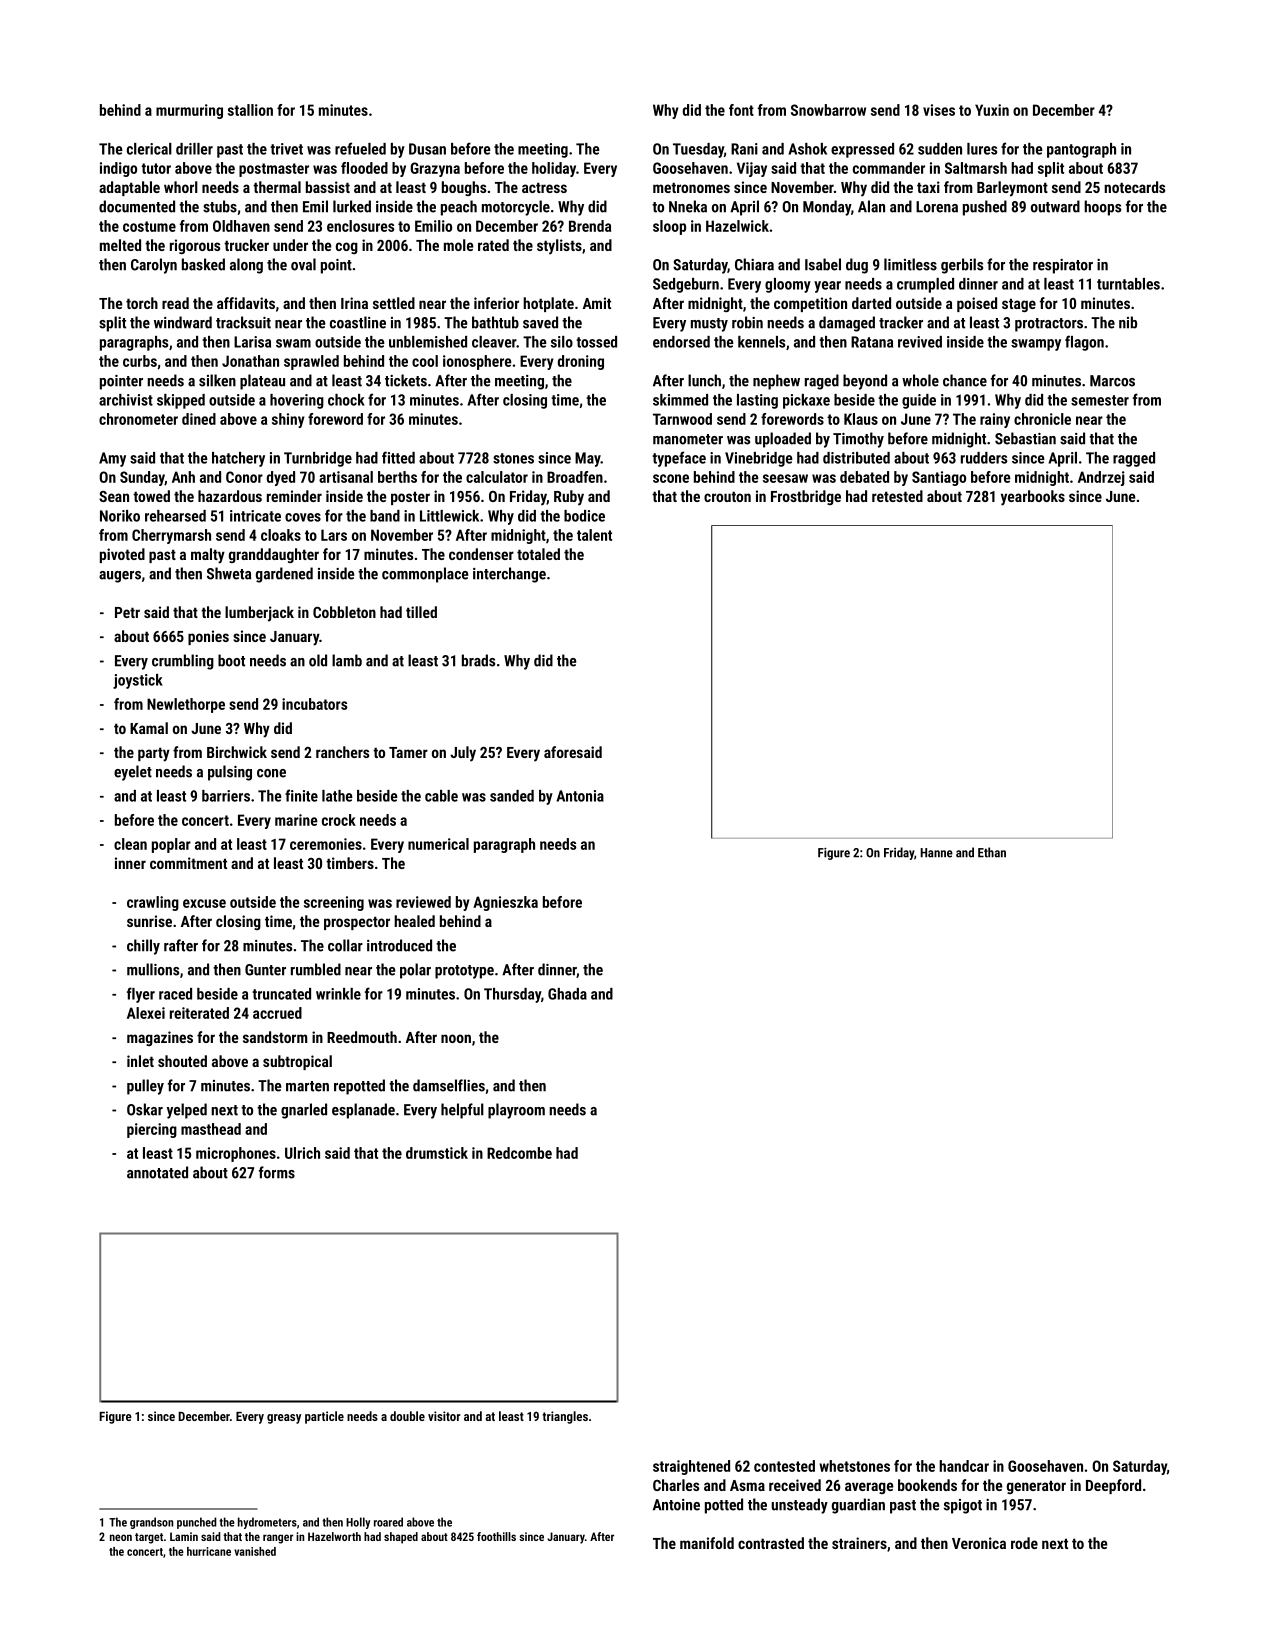 This page has height=1645, width=1271. What do you see at coordinates (250, 110) in the page?
I see `stallion` at bounding box center [250, 110].
